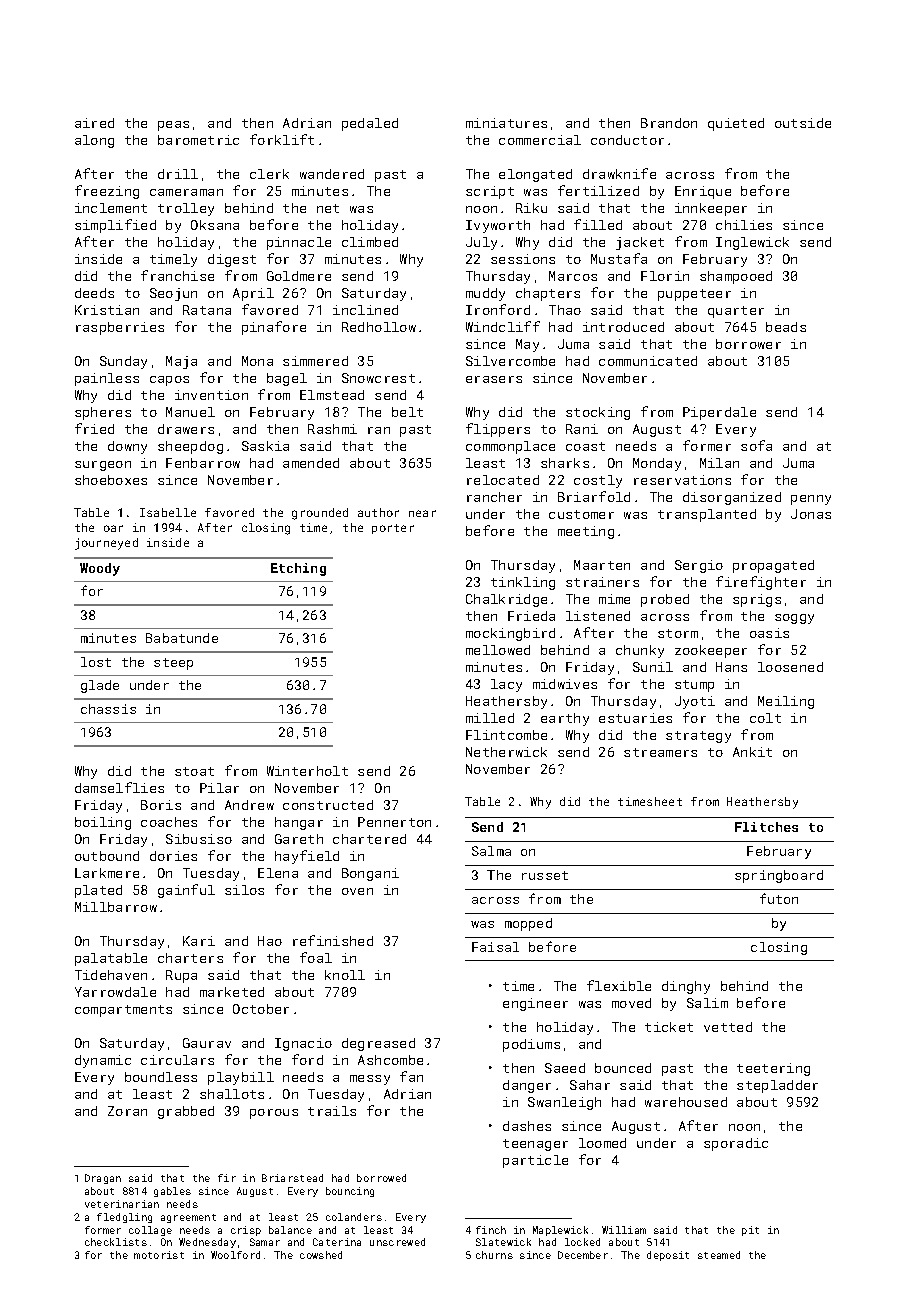  What do you see at coordinates (321, 1255) in the screenshot?
I see `cowshed` at bounding box center [321, 1255].
